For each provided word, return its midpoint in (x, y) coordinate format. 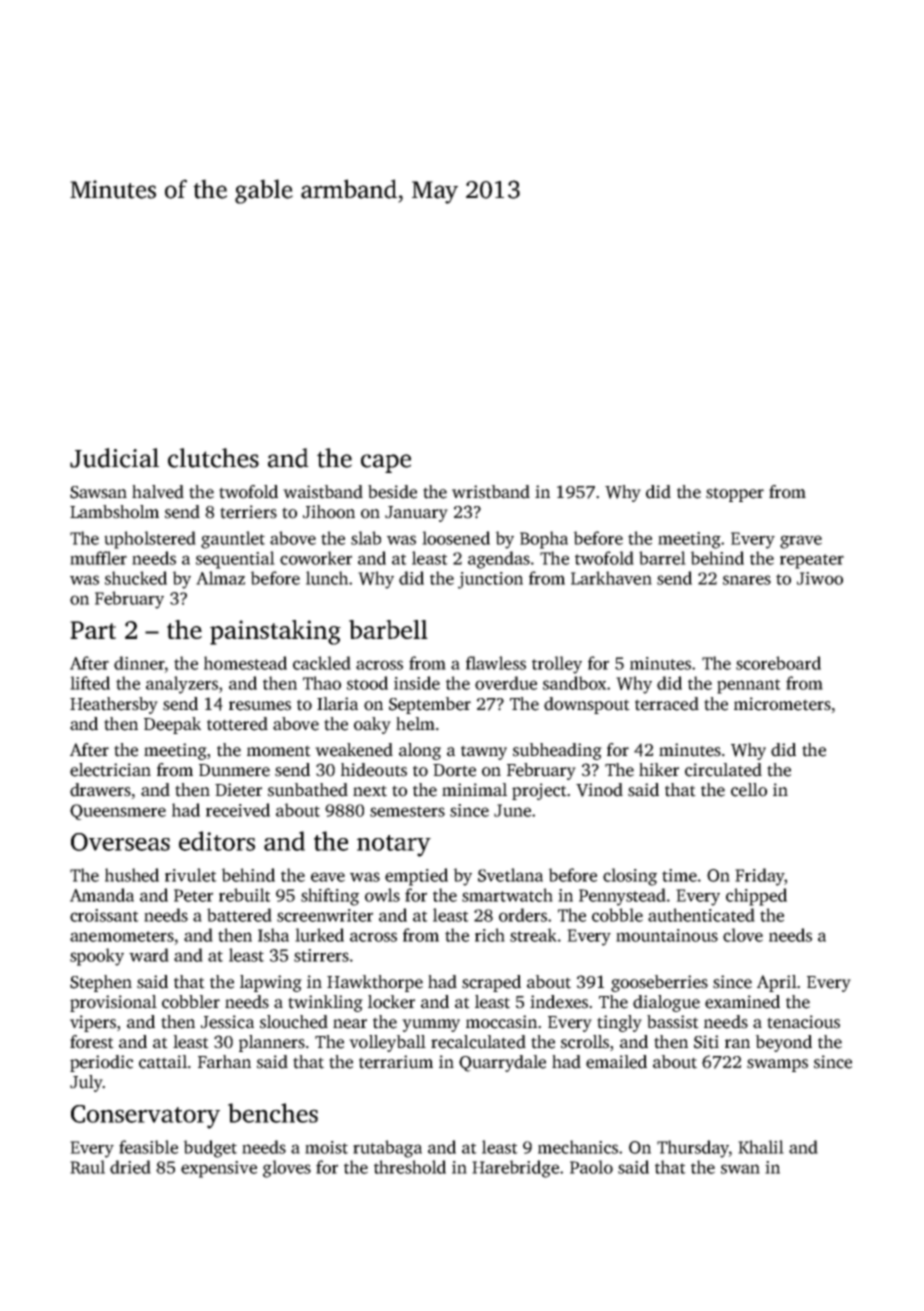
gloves (287, 1169)
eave (328, 877)
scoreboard (778, 663)
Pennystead (622, 897)
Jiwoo (820, 578)
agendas (499, 560)
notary (394, 846)
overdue (506, 683)
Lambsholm (114, 512)
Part (93, 630)
